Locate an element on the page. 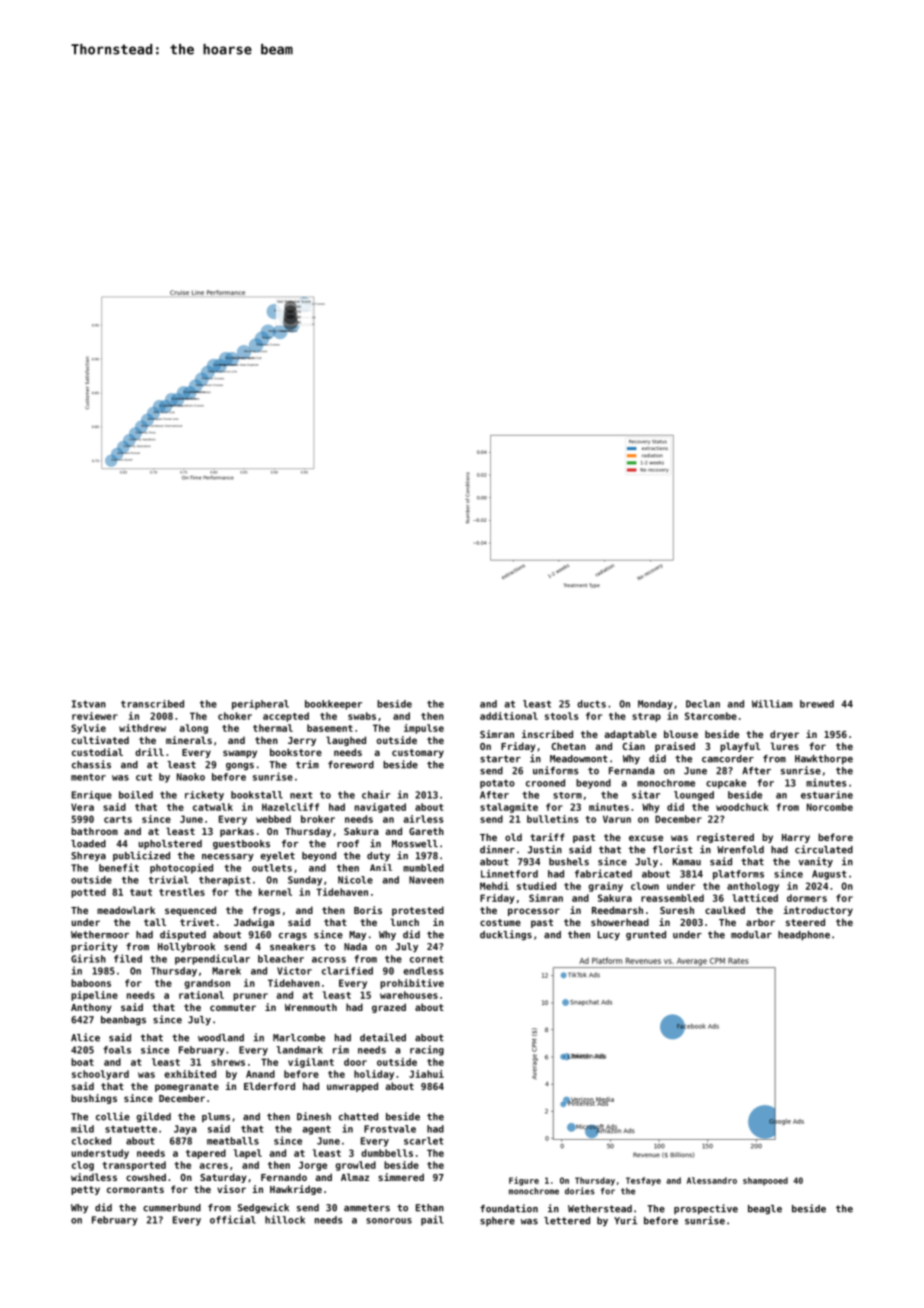 The width and height of the image is (924, 1308). scarlet is located at coordinates (424, 1141).
